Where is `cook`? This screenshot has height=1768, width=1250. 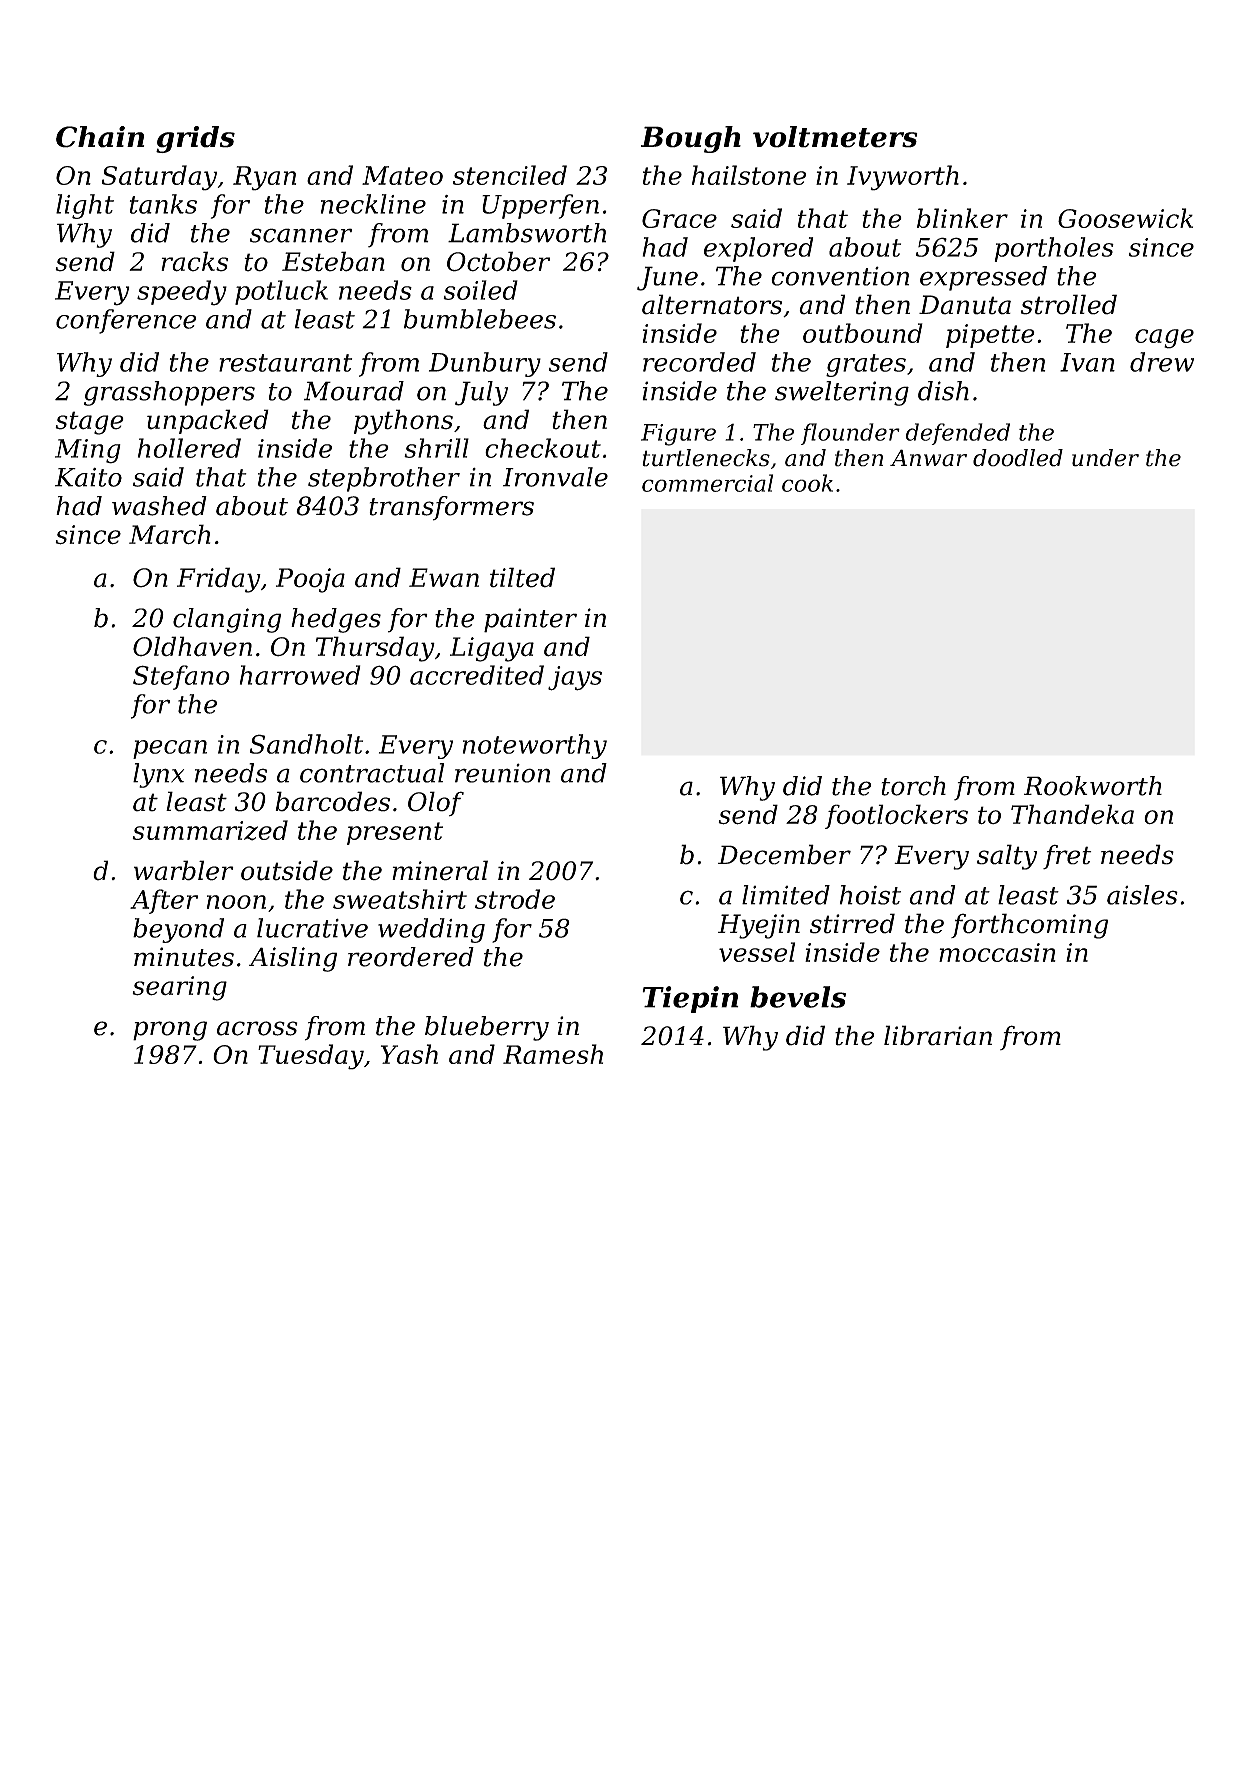 cook is located at coordinates (807, 483).
